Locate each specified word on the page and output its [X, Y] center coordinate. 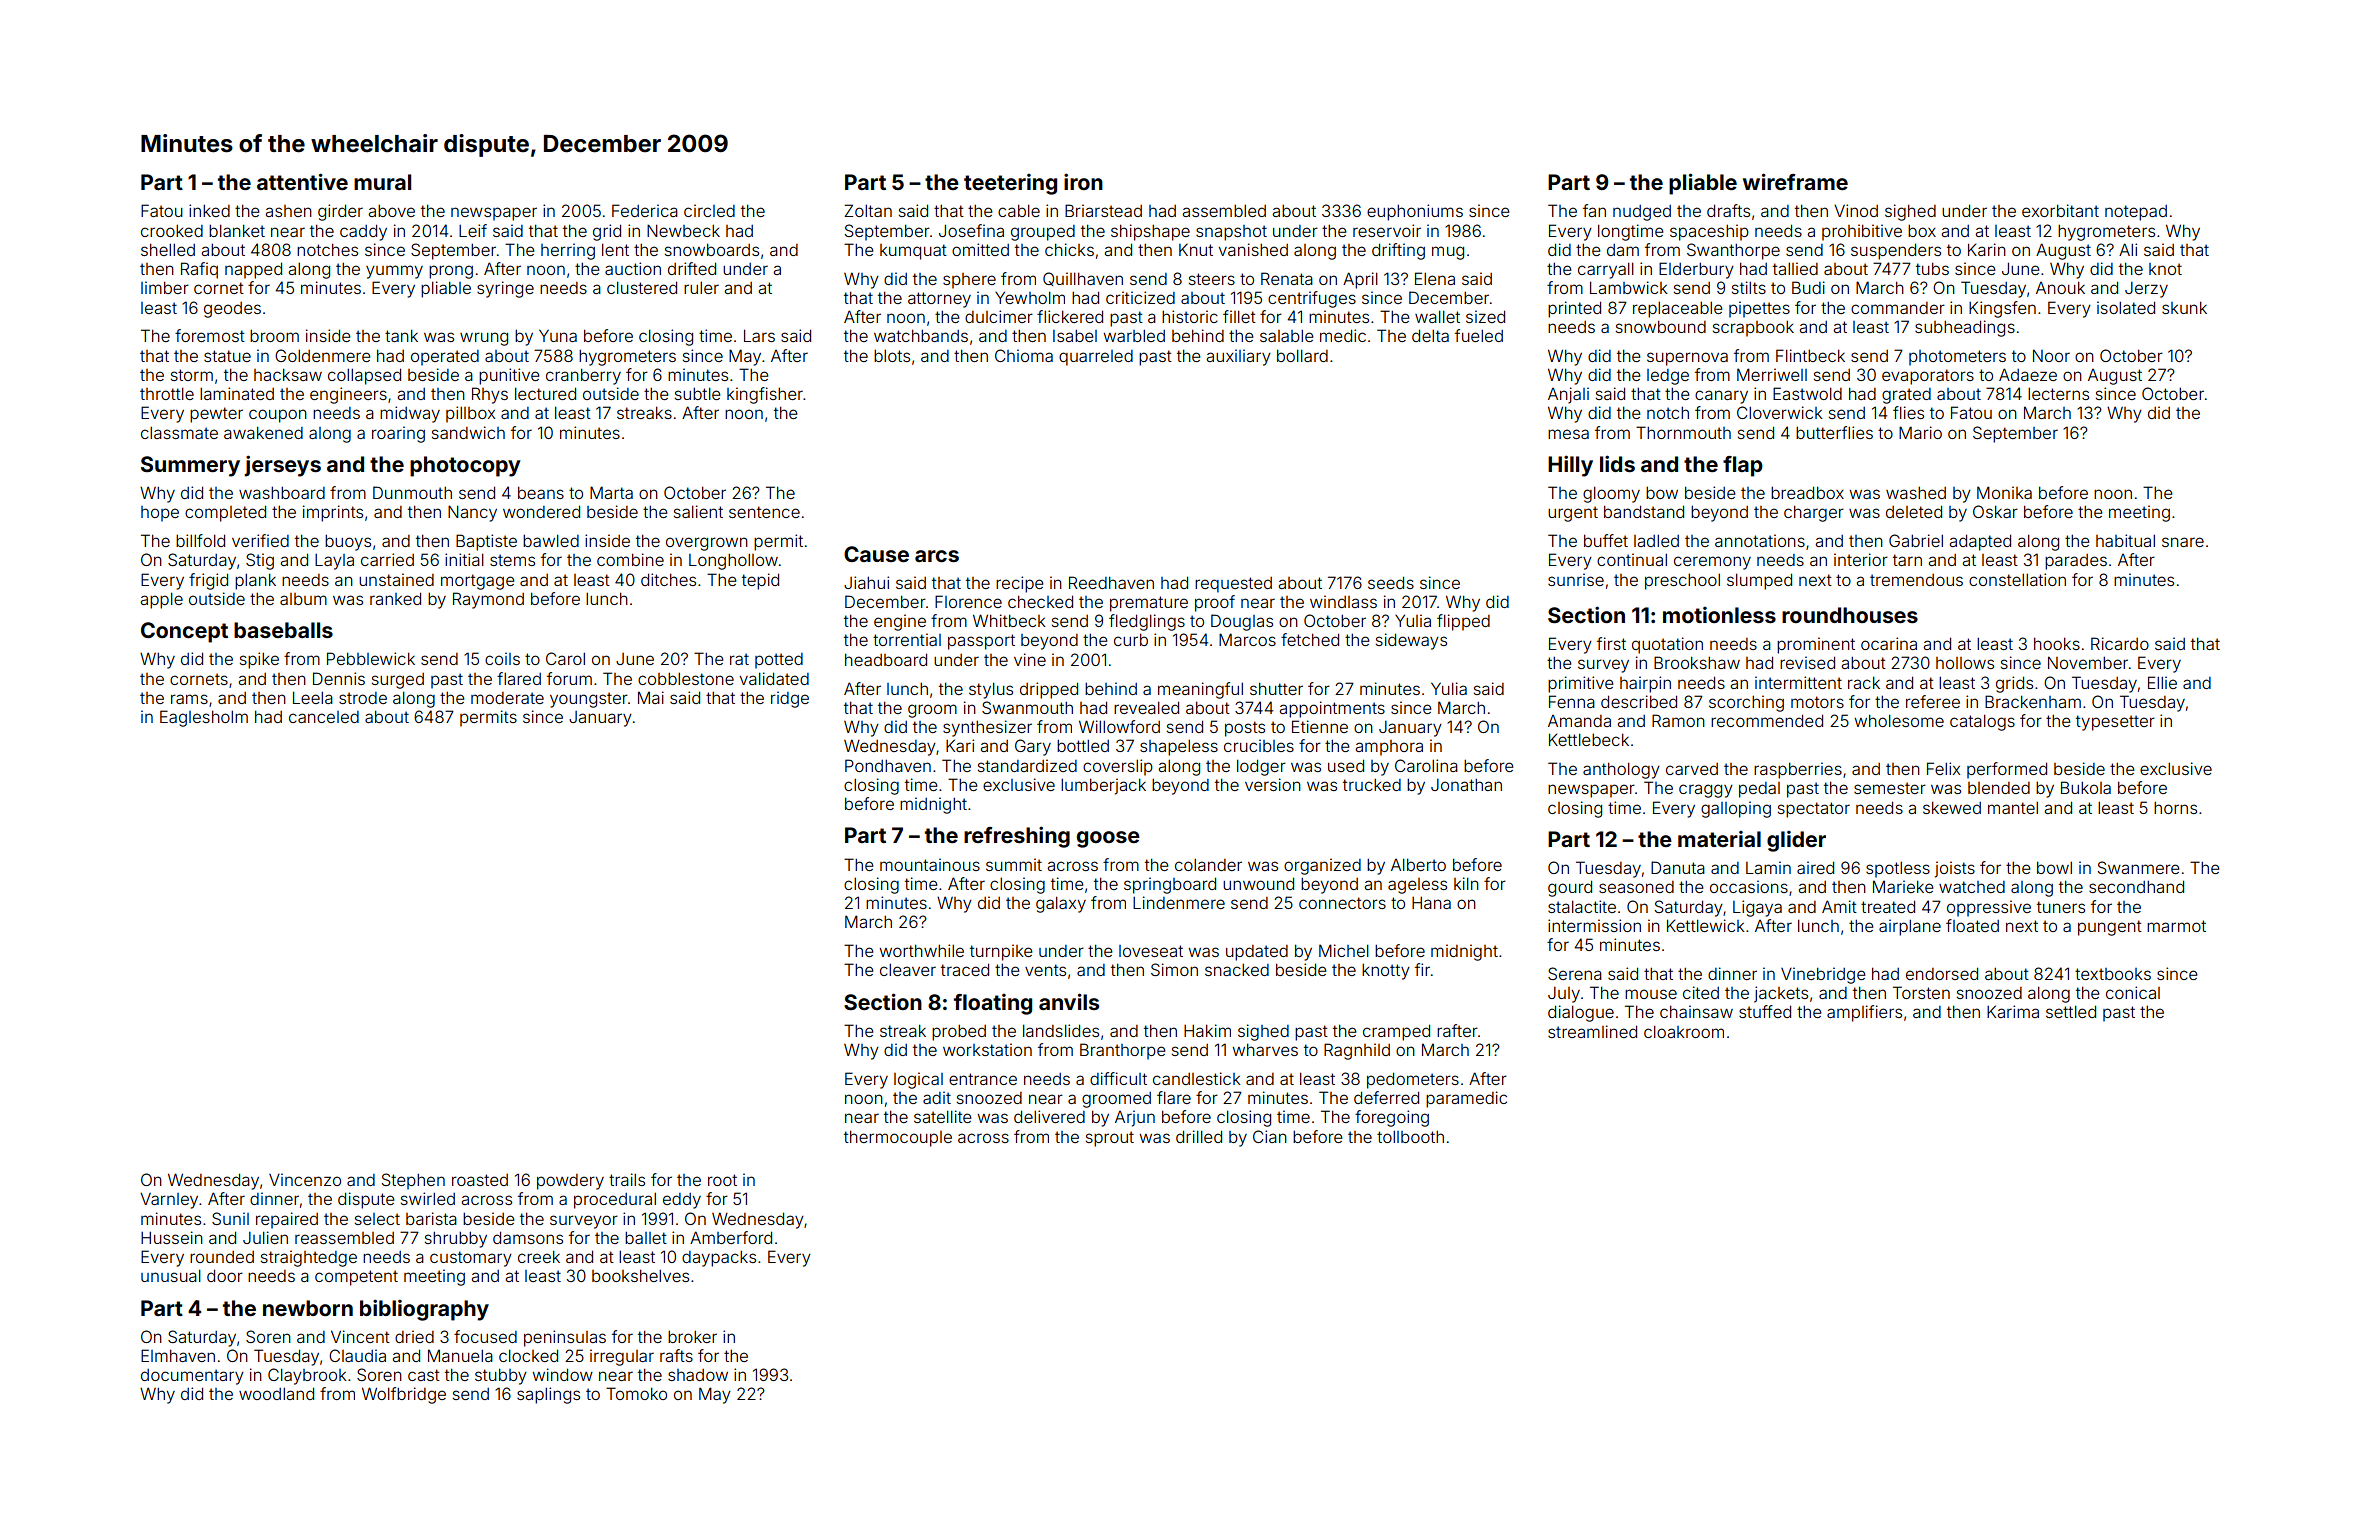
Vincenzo [305, 1179]
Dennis [339, 678]
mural [382, 182]
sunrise [1576, 579]
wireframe [1795, 181]
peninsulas [565, 1338]
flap [1743, 466]
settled [2071, 1011]
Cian [1270, 1136]
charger [1814, 514]
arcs [937, 556]
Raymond [488, 600]
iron [1083, 181]
